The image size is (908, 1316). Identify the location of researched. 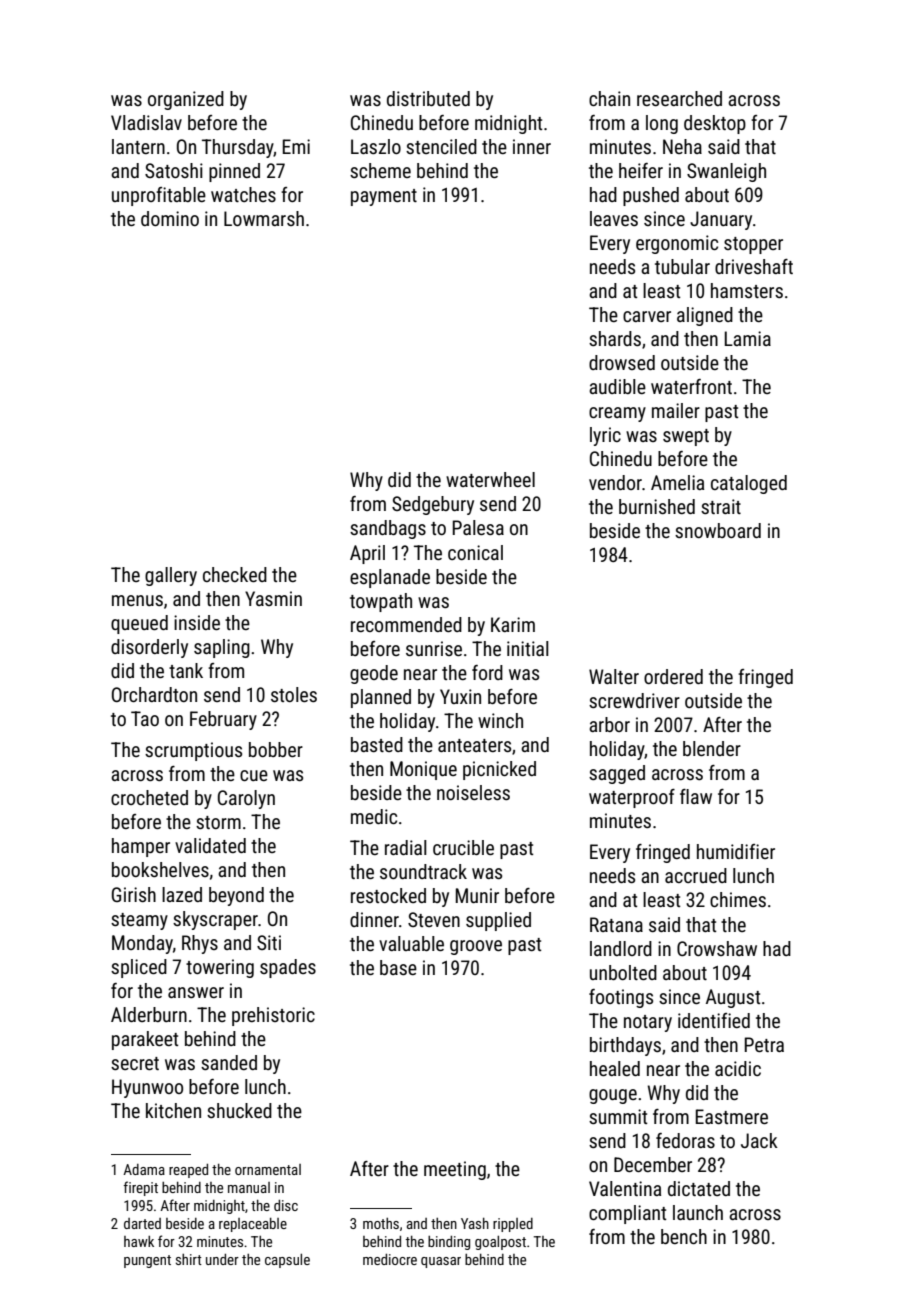
(679, 98).
